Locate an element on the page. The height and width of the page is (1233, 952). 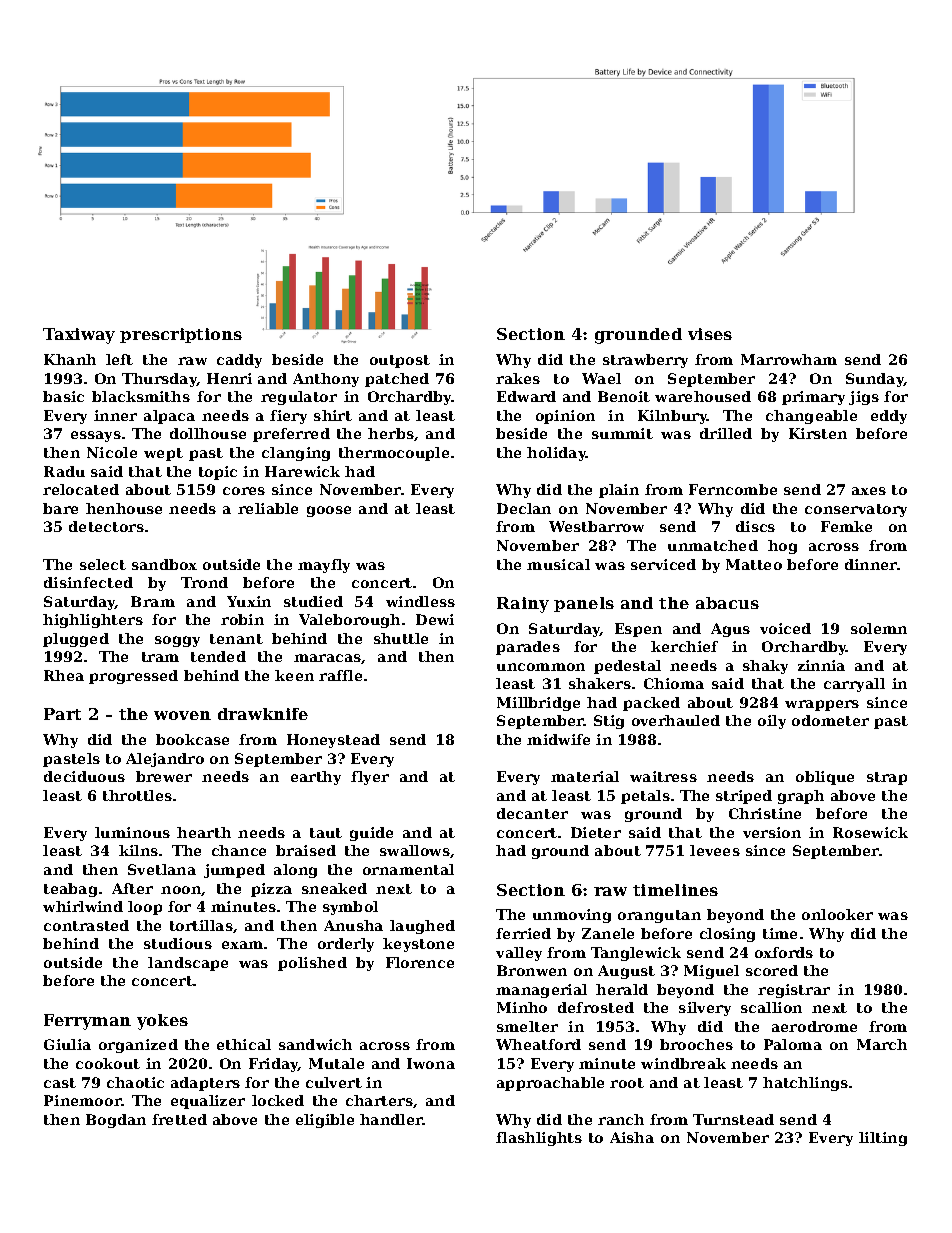
overhauled is located at coordinates (676, 720).
